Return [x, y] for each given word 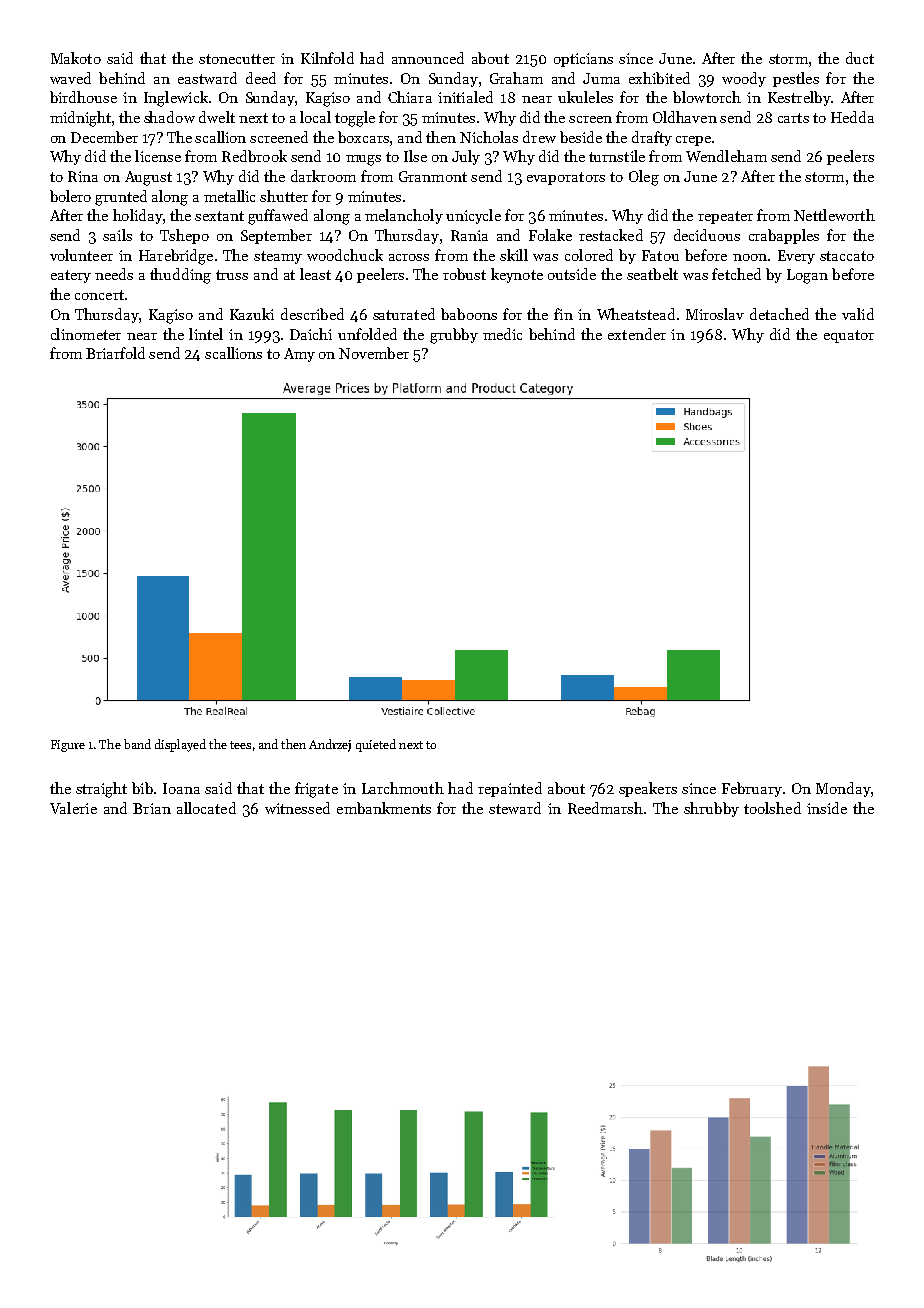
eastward [207, 78]
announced [428, 58]
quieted [376, 745]
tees [240, 745]
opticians [583, 60]
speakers [648, 789]
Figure [68, 746]
